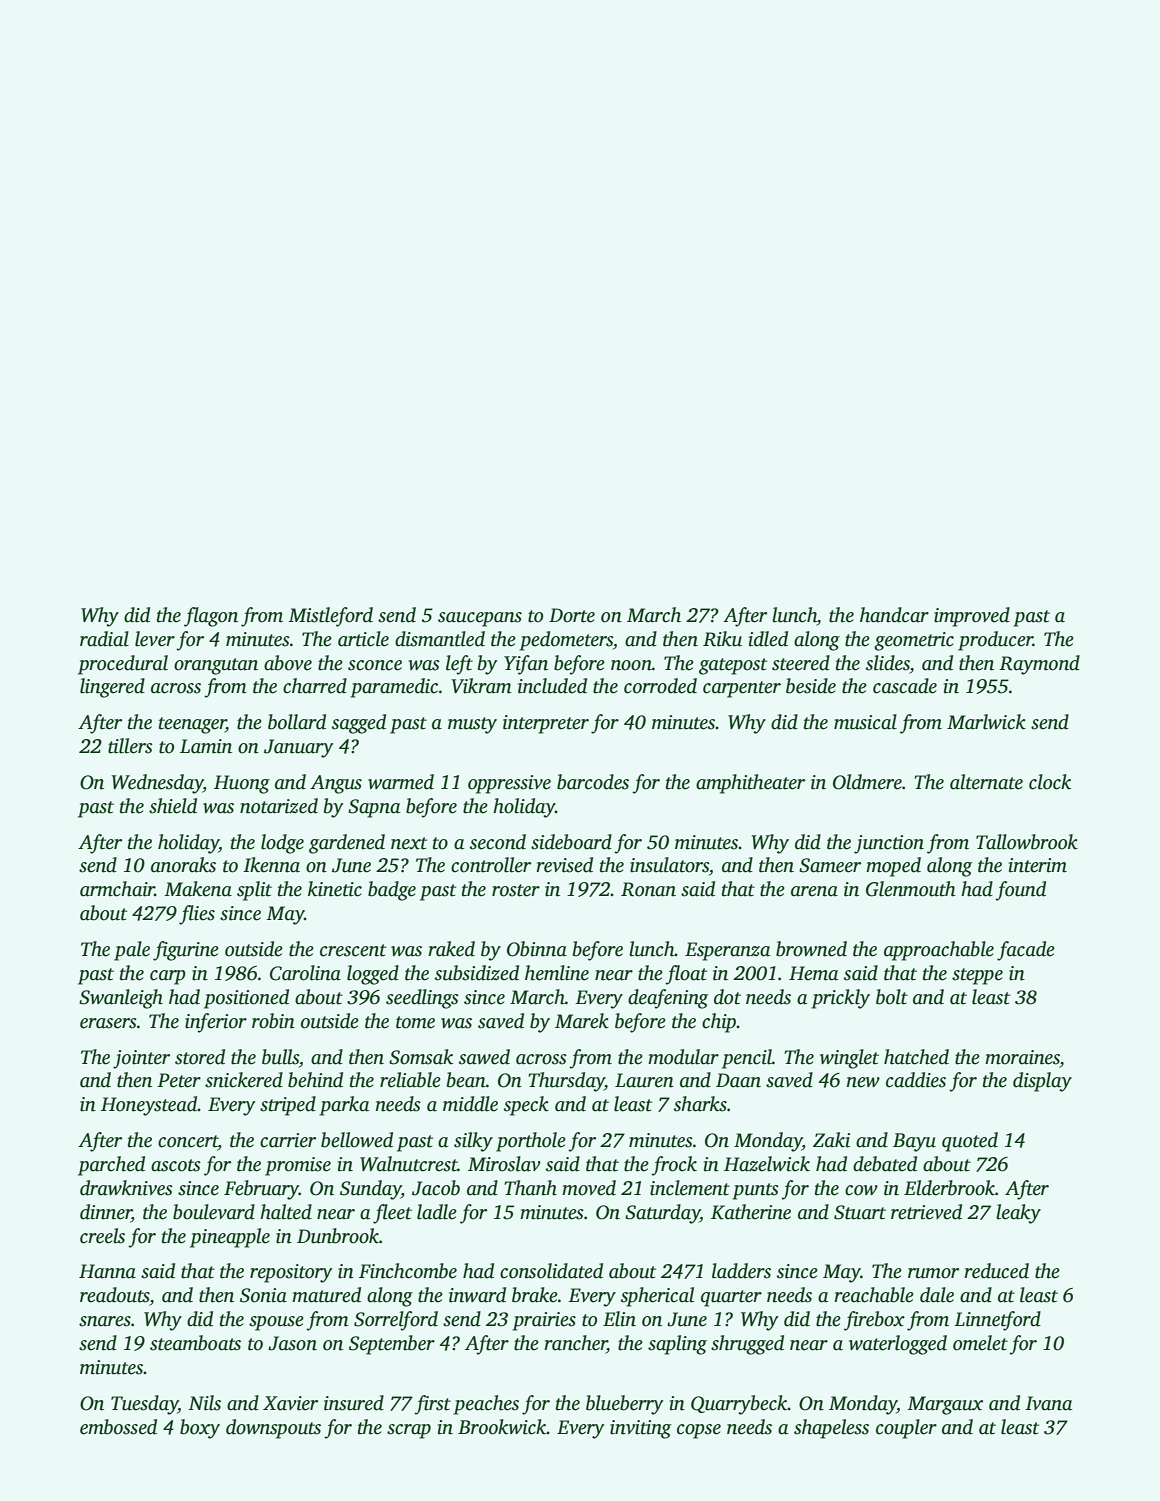  I want to click on inviting, so click(640, 1429).
